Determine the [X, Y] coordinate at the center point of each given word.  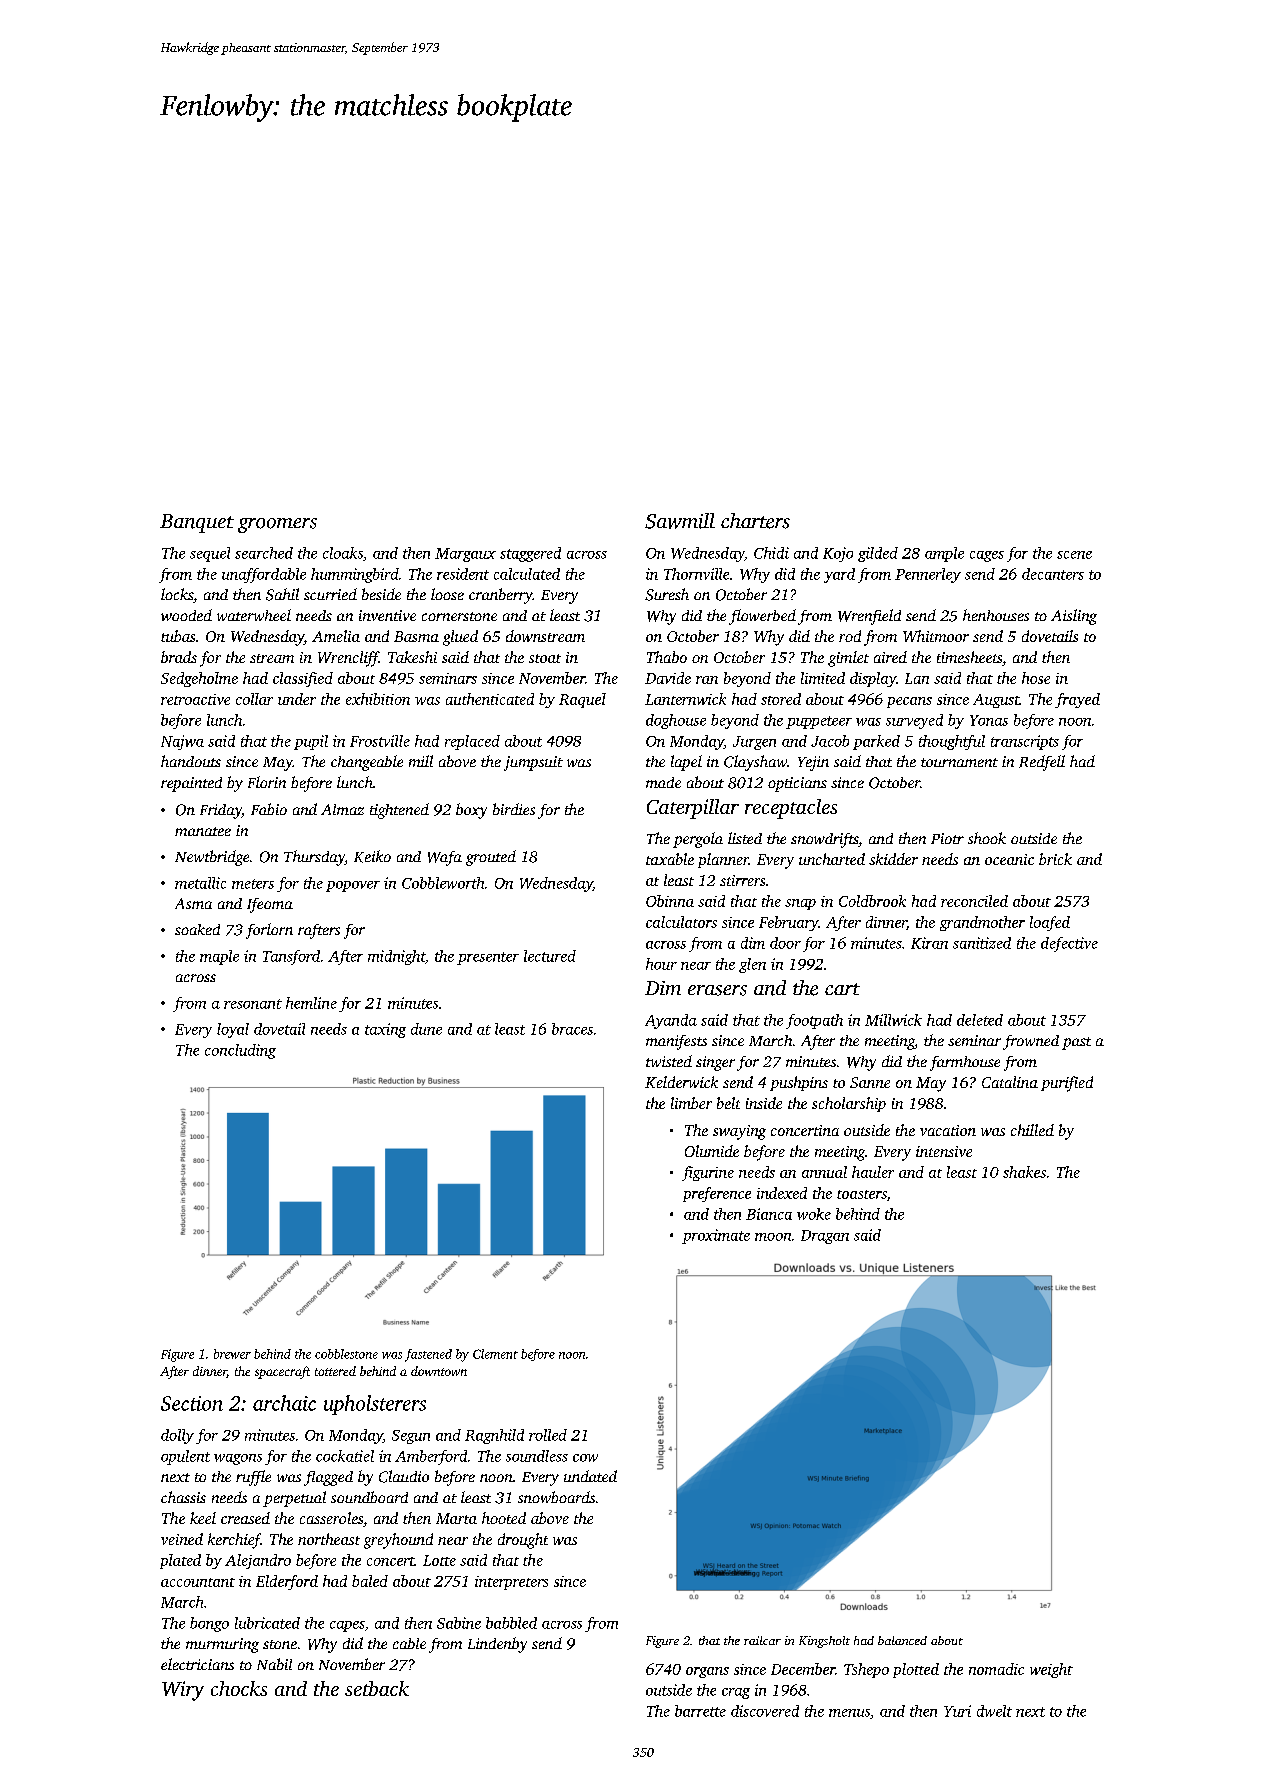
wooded [186, 615]
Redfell [1042, 763]
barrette [700, 1711]
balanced [902, 1640]
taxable [670, 859]
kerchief [234, 1541]
